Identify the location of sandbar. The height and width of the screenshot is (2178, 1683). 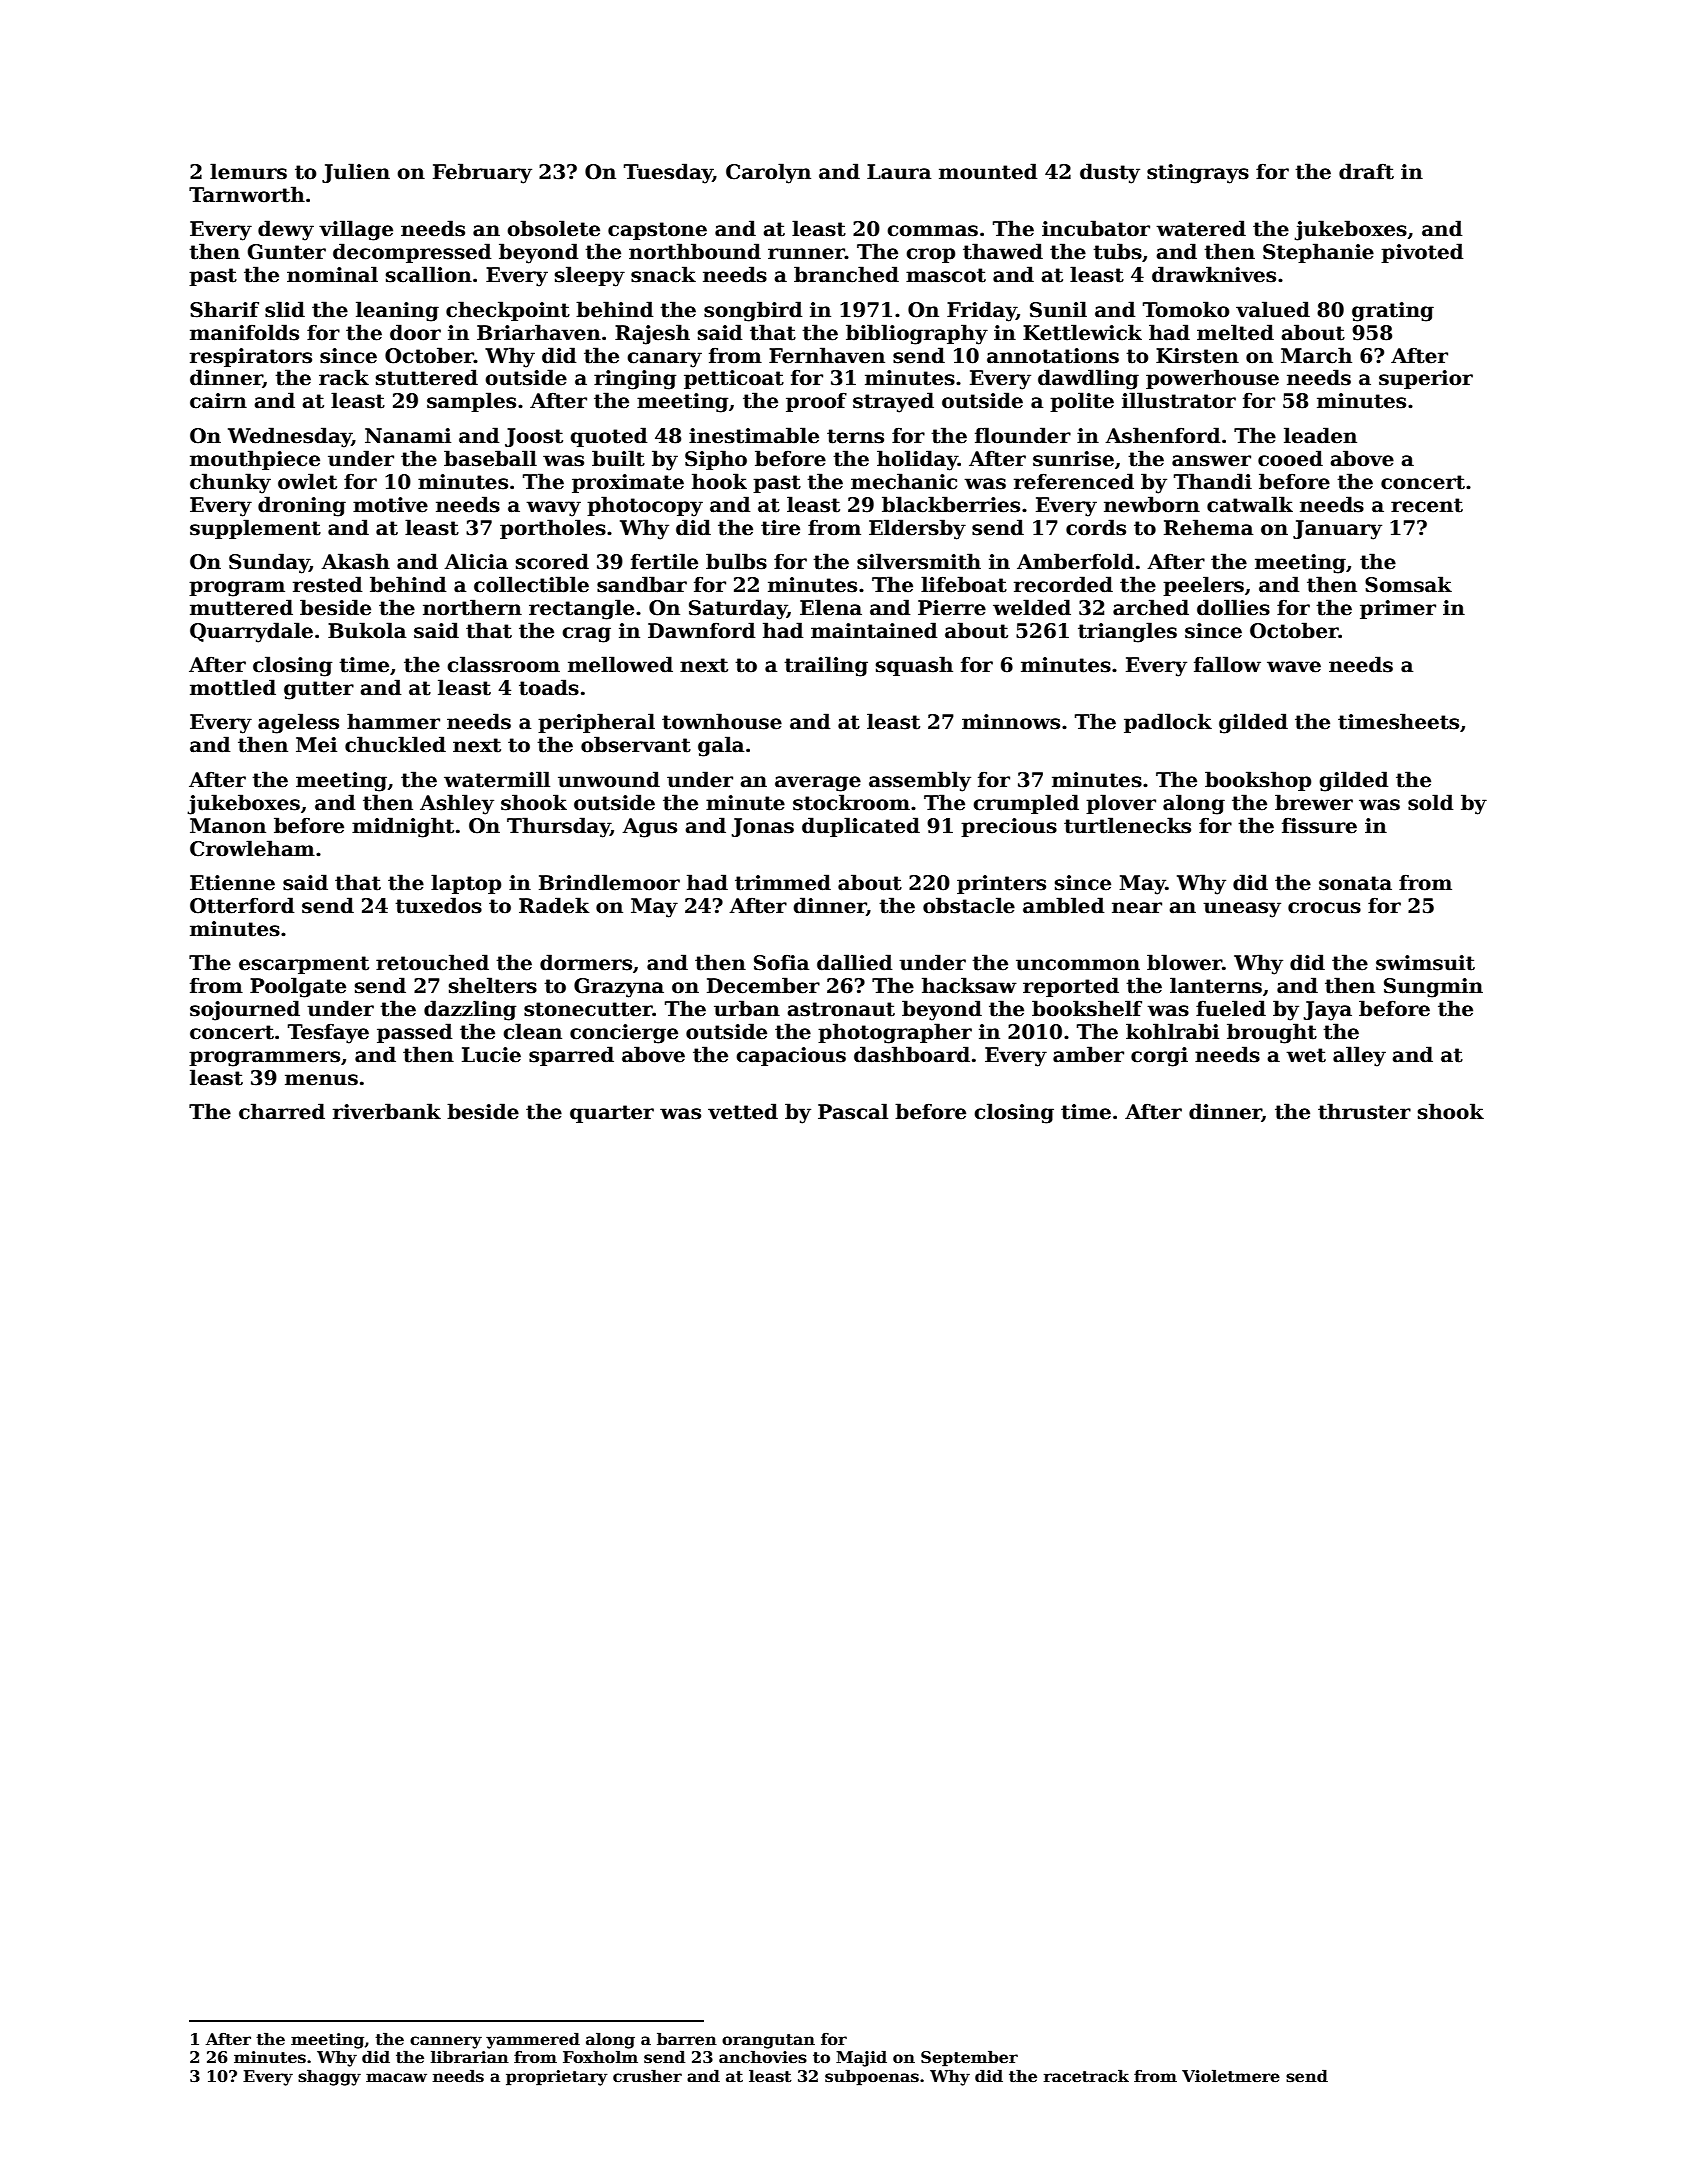
(642, 584).
